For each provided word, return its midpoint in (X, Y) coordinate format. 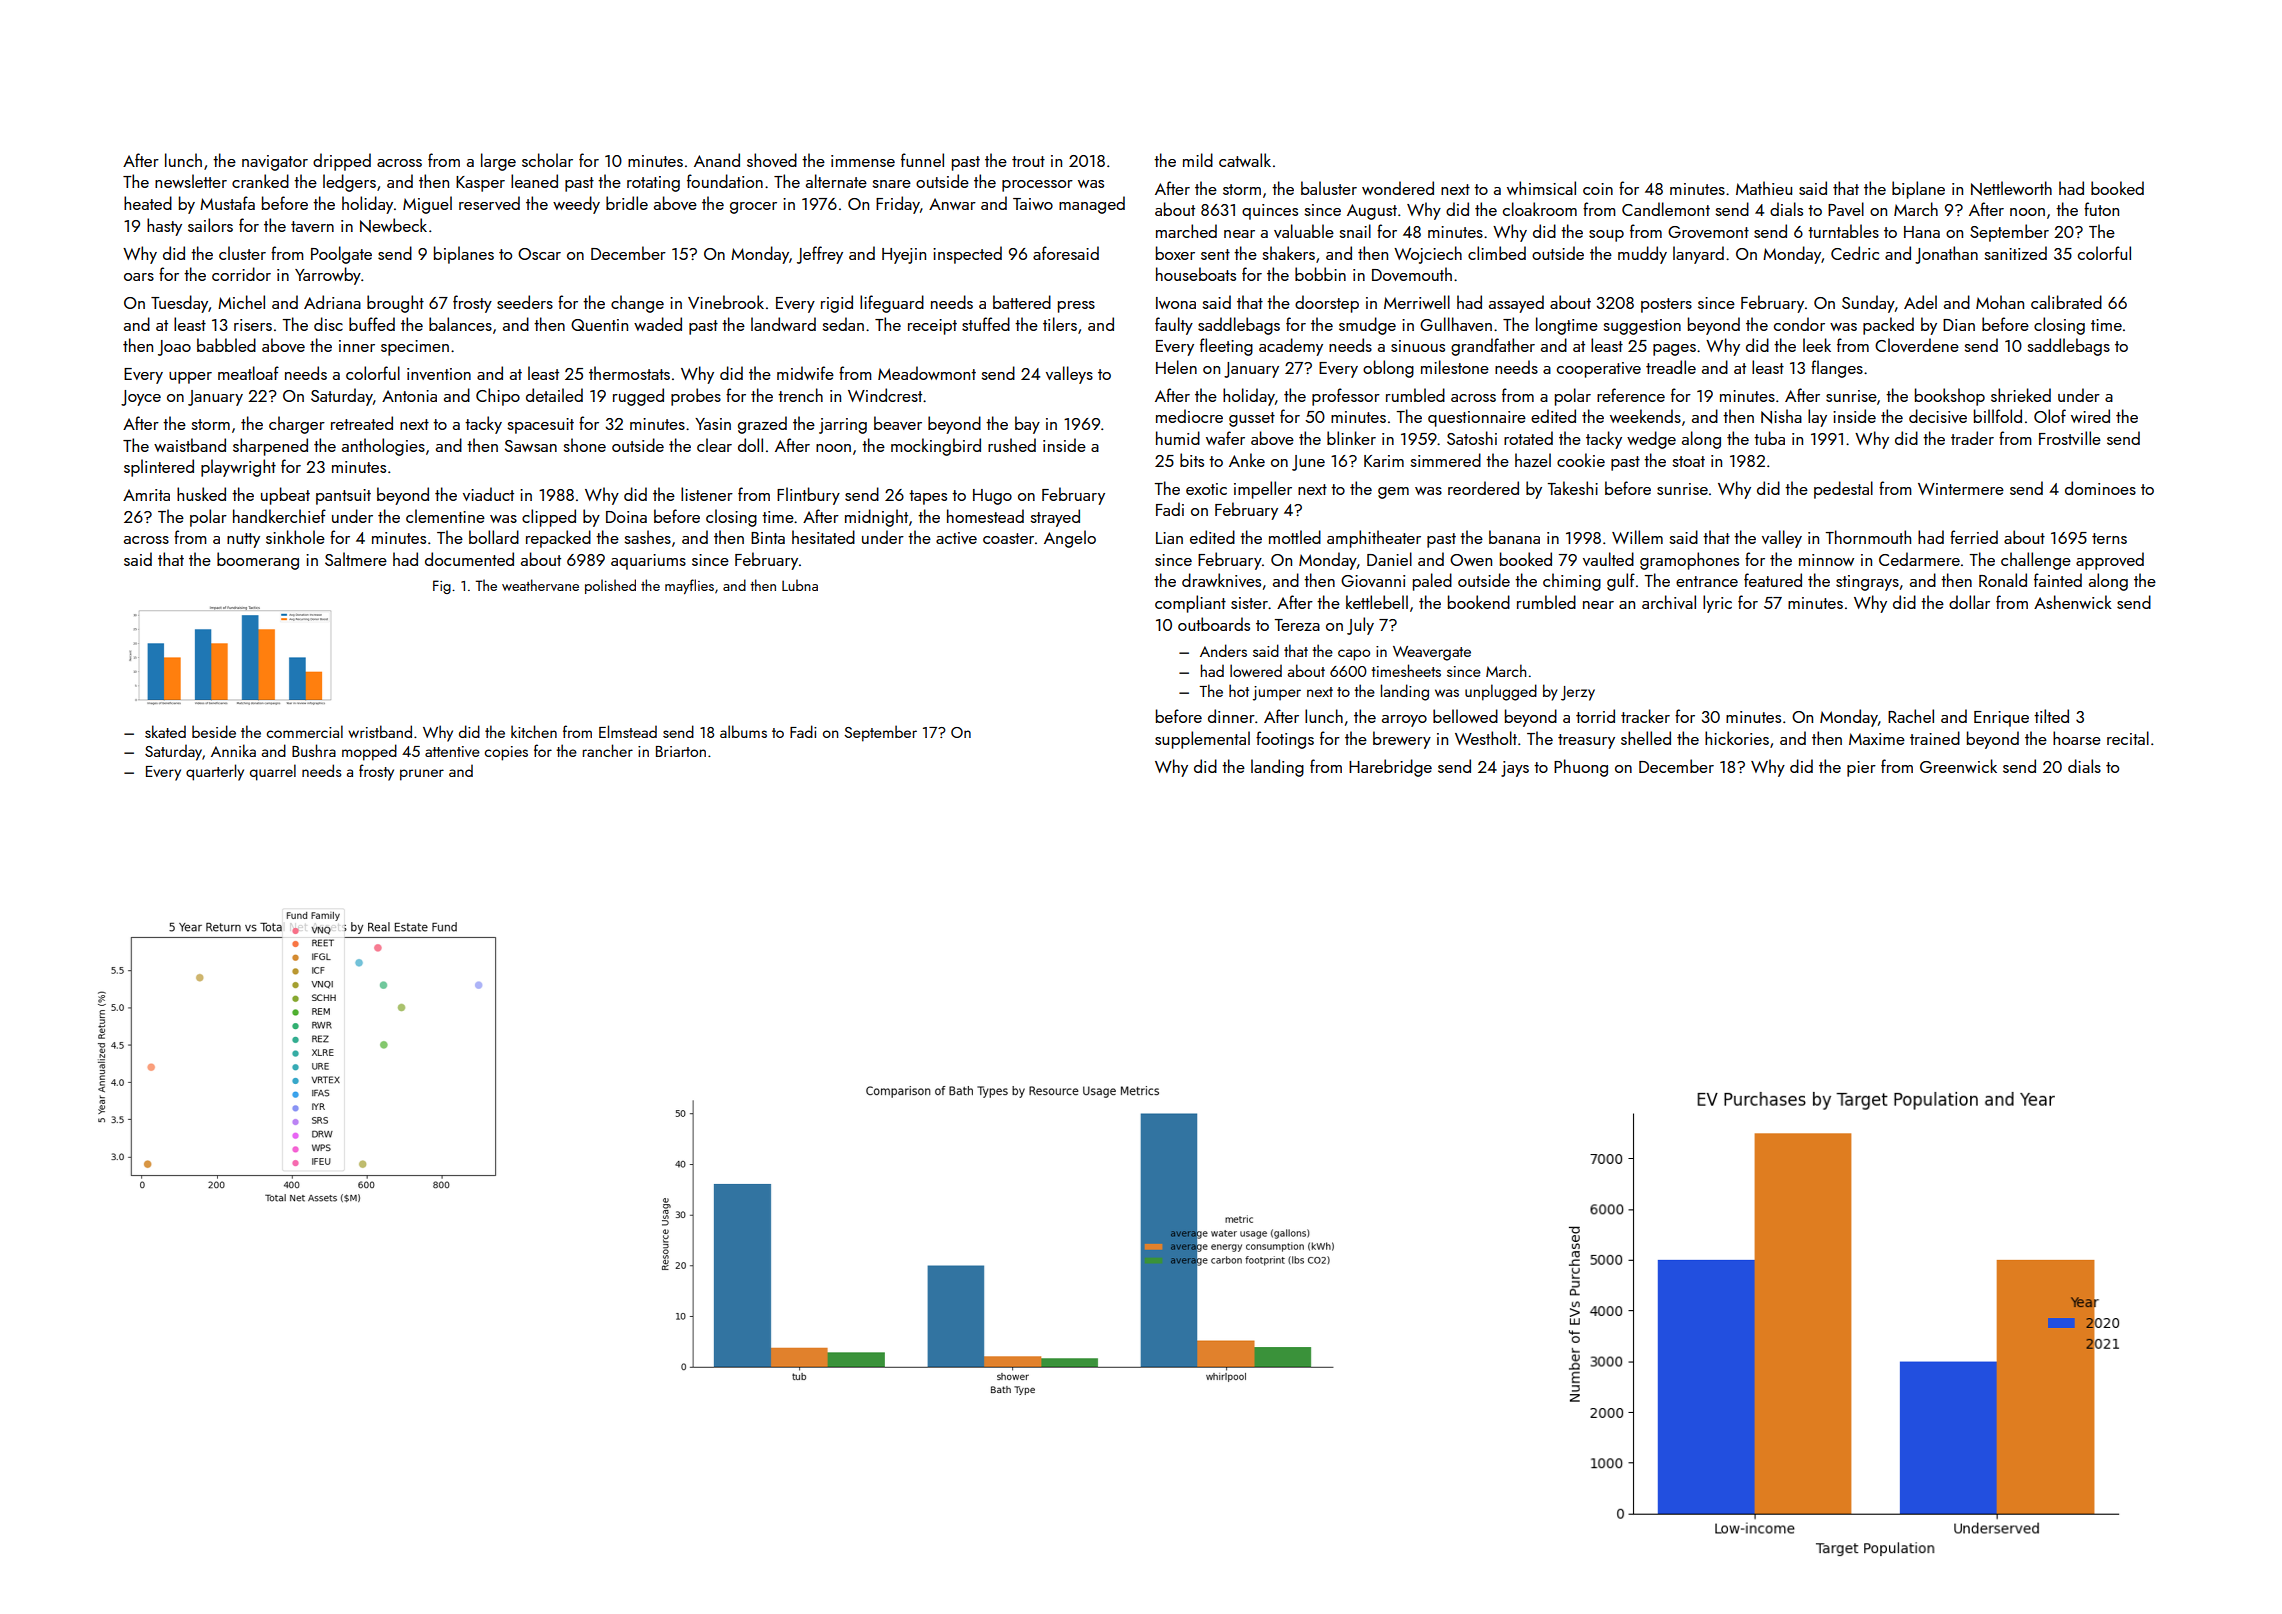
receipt (932, 327)
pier (1861, 769)
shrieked (2021, 395)
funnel (922, 160)
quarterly (215, 772)
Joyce (141, 398)
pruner (422, 775)
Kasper (480, 184)
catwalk (1245, 160)
